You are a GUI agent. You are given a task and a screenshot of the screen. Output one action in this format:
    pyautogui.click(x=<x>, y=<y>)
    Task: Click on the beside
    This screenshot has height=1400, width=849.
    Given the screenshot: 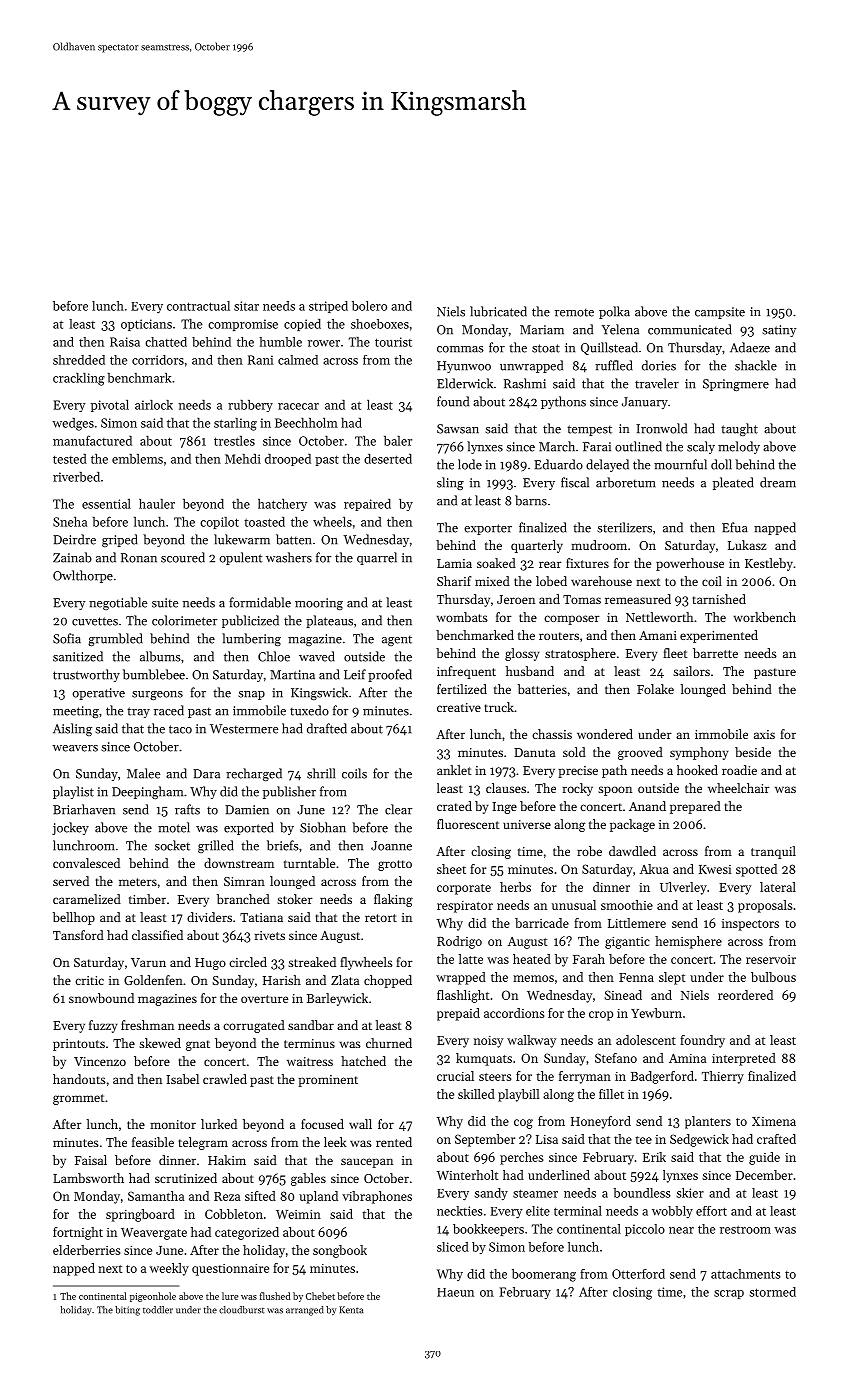 What is the action you would take?
    pyautogui.click(x=753, y=752)
